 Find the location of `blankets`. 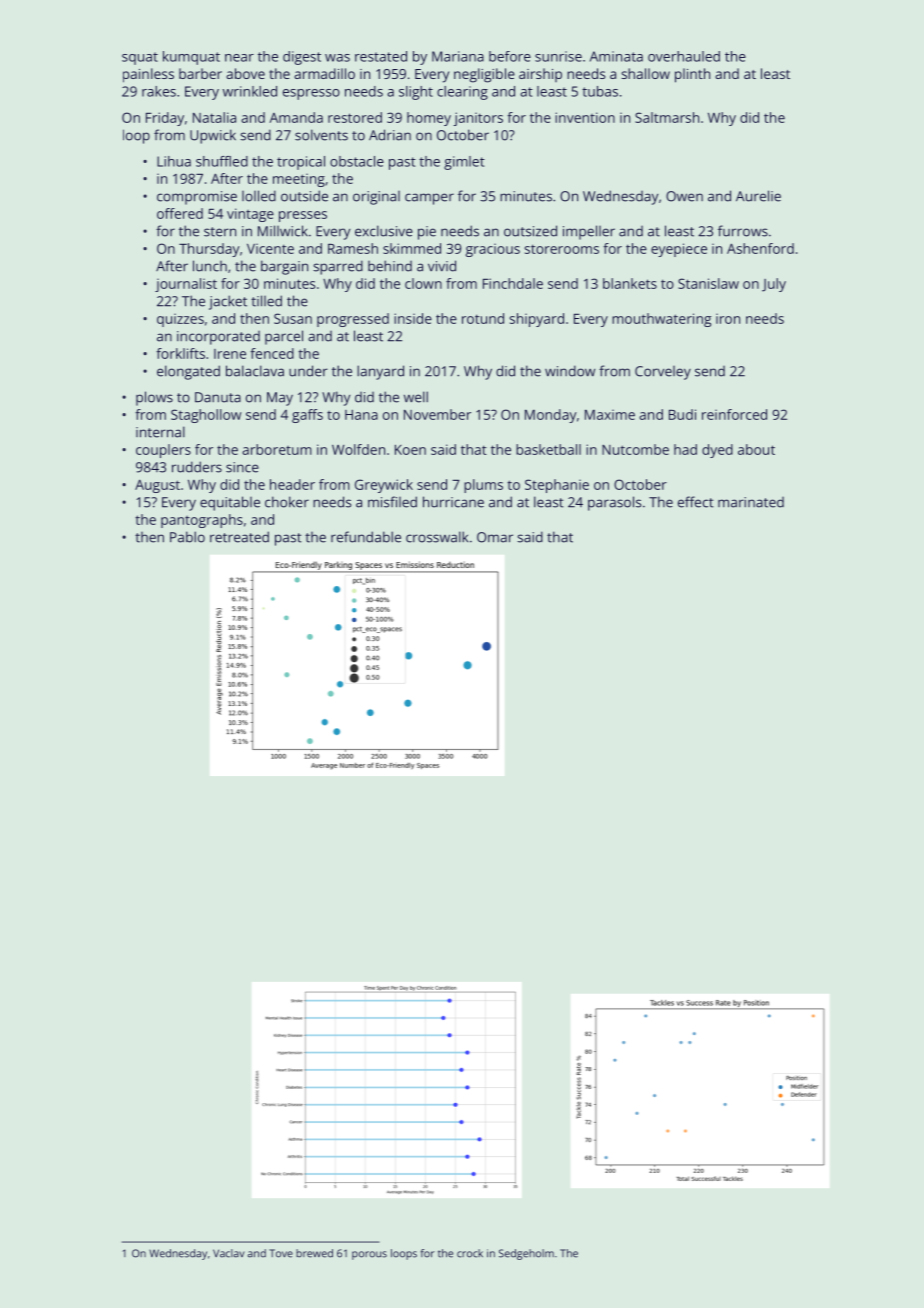

blankets is located at coordinates (630, 283).
